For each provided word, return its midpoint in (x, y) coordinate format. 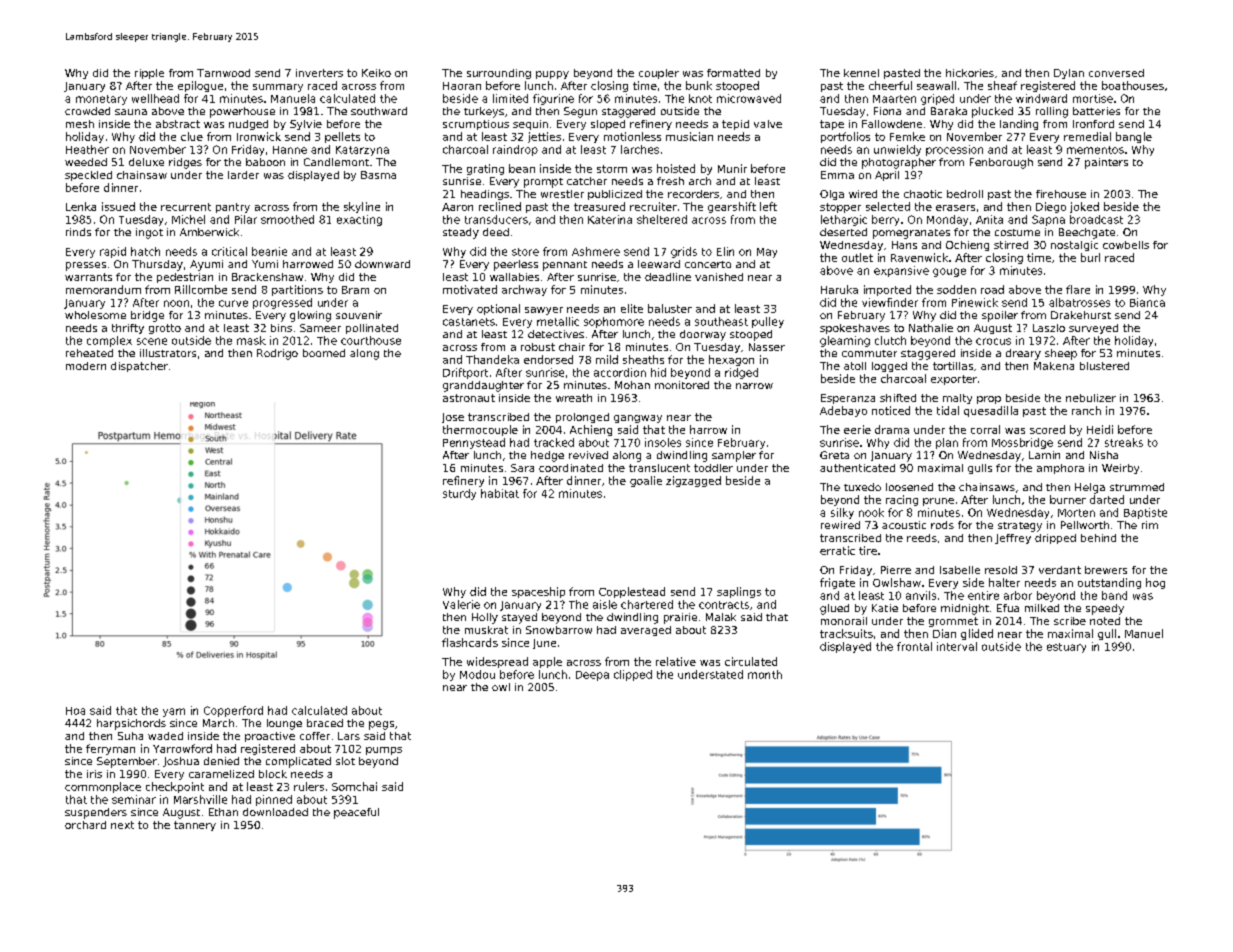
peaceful (356, 813)
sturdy (459, 494)
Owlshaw (897, 582)
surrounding (499, 74)
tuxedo (862, 487)
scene (152, 341)
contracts (724, 605)
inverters (319, 73)
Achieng (591, 430)
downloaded (275, 812)
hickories (970, 73)
